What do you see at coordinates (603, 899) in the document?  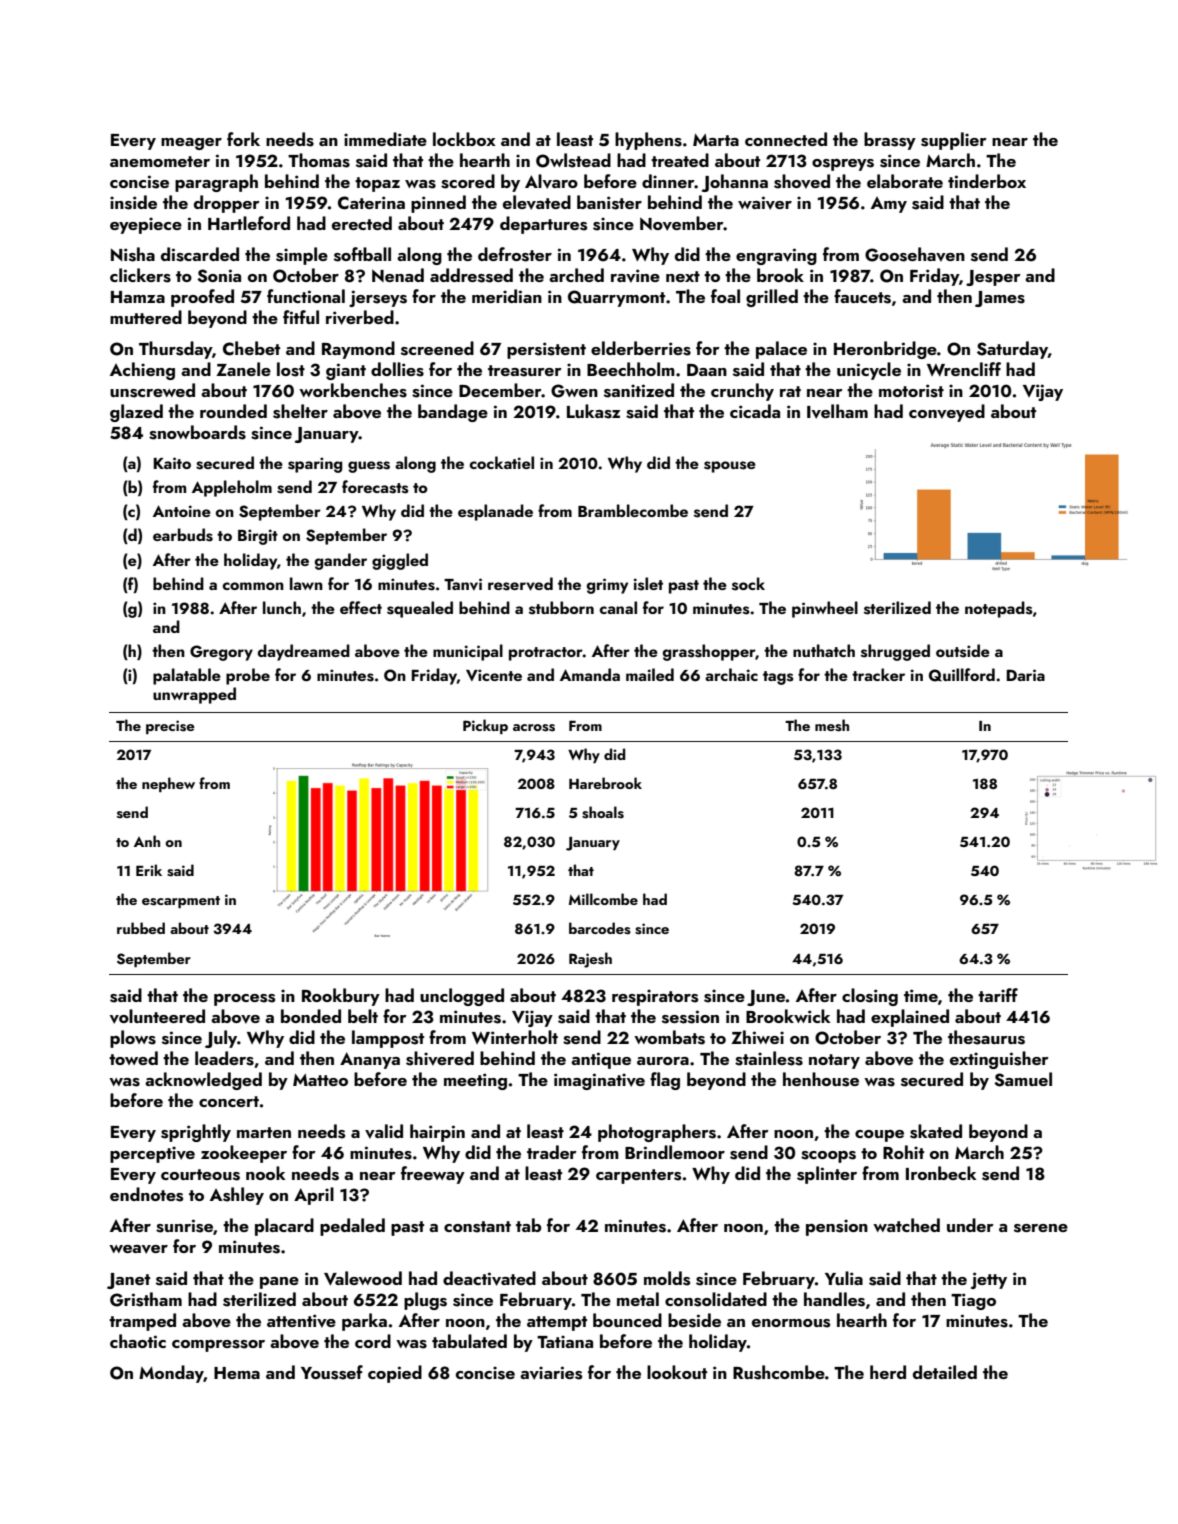 I see `Millcombe` at bounding box center [603, 899].
